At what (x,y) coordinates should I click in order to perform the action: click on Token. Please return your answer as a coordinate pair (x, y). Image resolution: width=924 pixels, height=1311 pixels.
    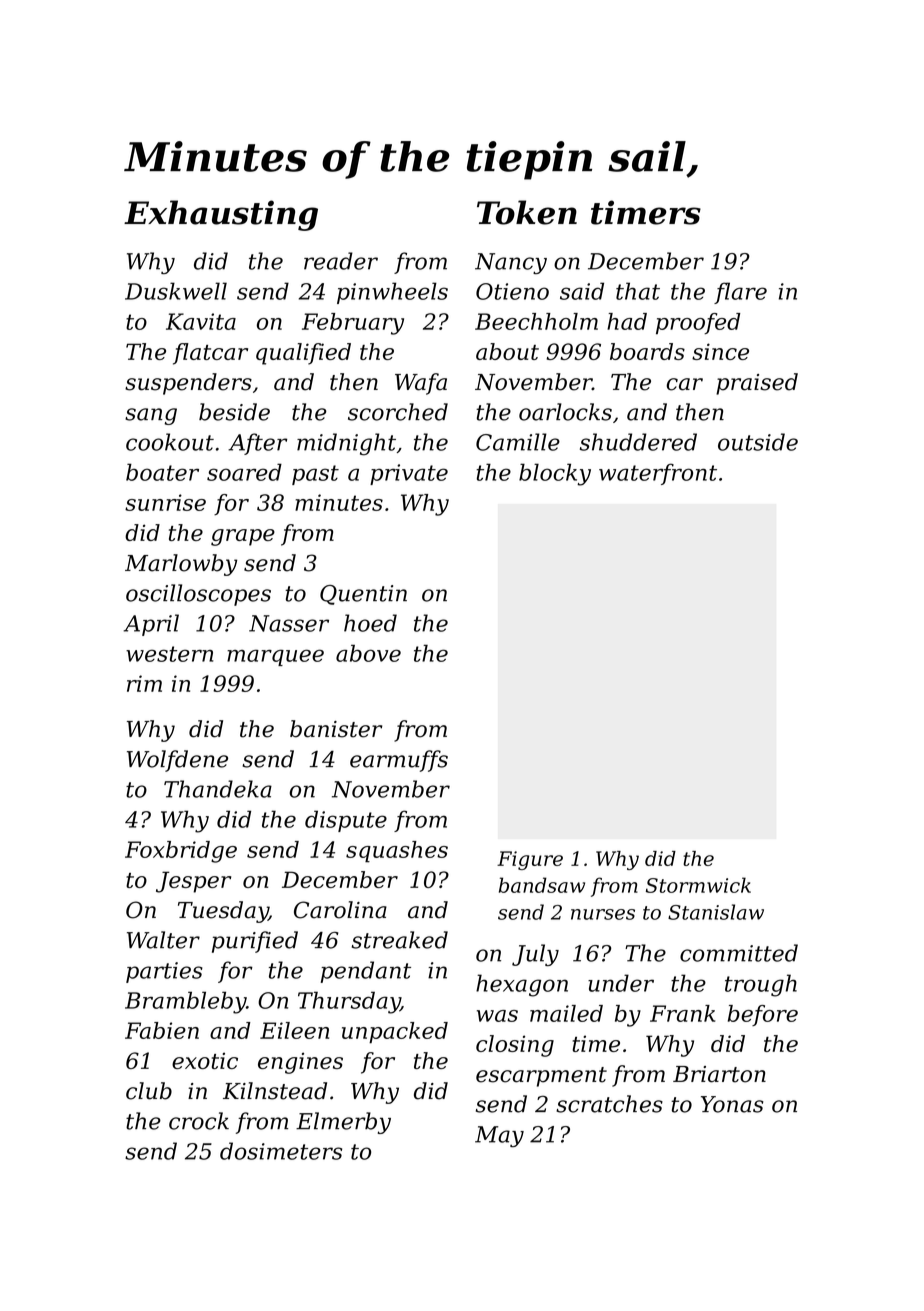
    Looking at the image, I should click on (527, 212).
